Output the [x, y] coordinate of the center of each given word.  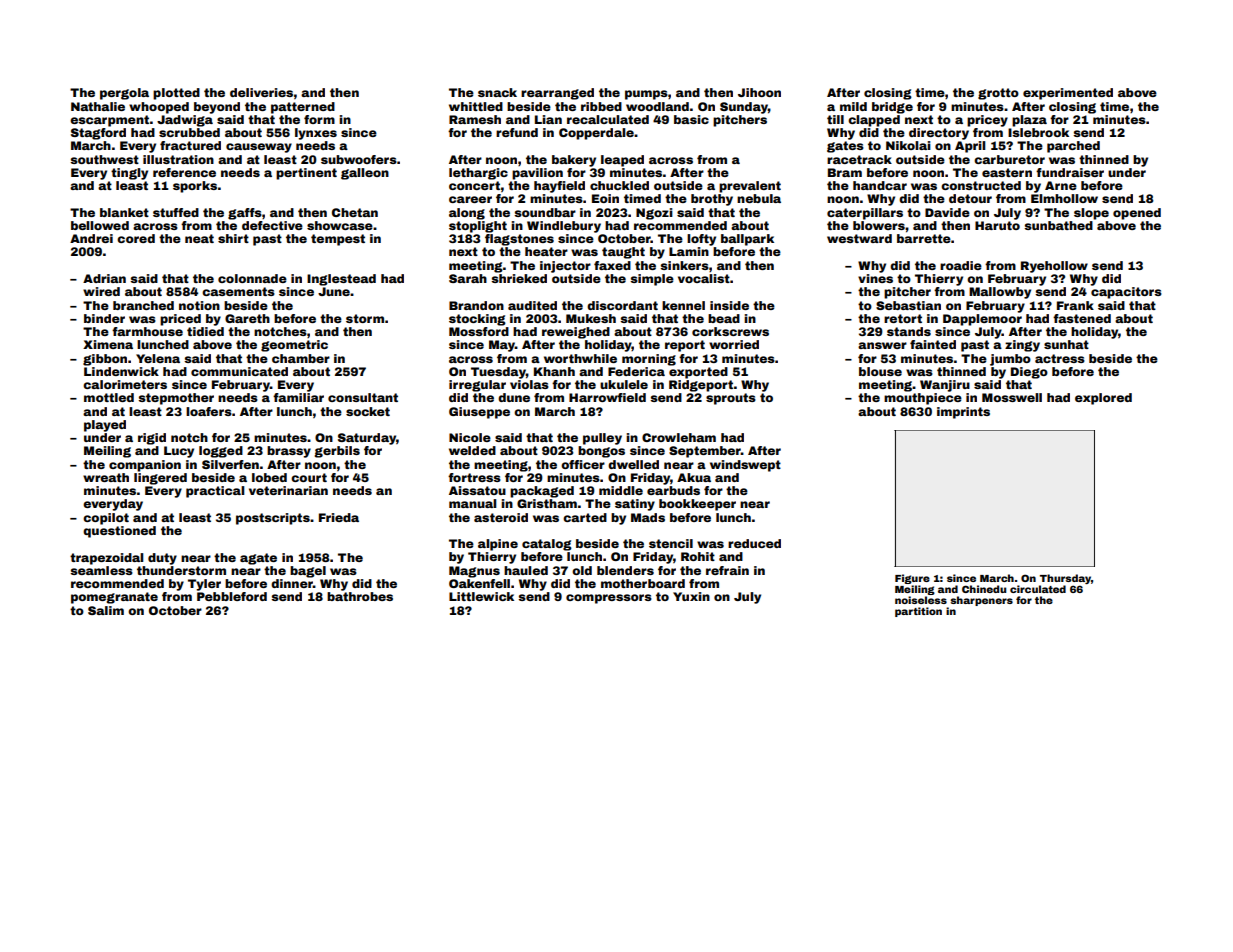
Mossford [479, 331]
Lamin [689, 251]
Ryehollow [1054, 267]
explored [1103, 399]
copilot [106, 519]
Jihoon [759, 92]
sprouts [731, 399]
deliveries [261, 92]
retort [903, 318]
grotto [998, 94]
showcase [340, 225]
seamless [101, 570]
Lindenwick [121, 371]
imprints [963, 413]
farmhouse [147, 331]
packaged [542, 492]
